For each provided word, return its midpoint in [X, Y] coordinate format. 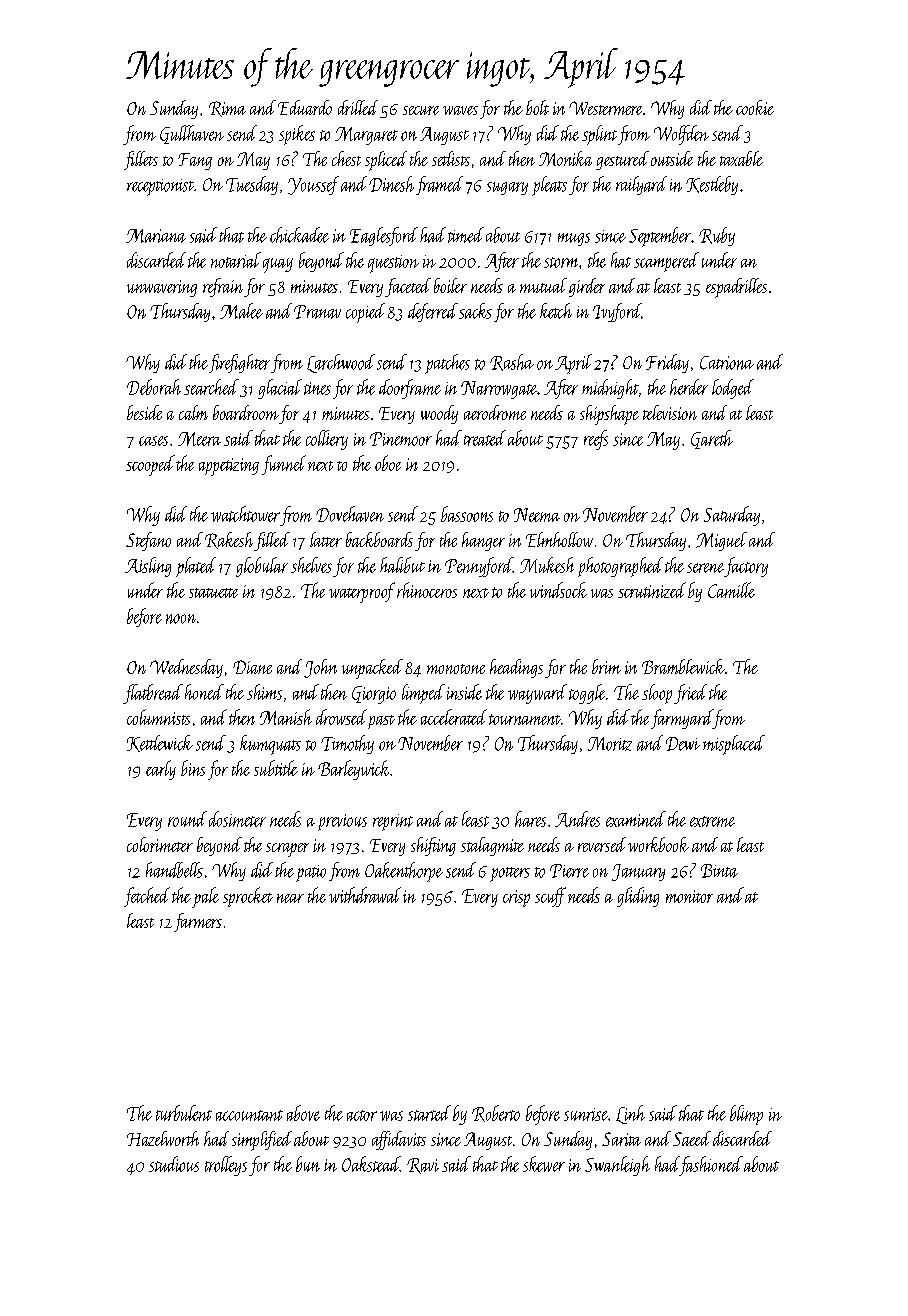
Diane [252, 667]
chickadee [299, 235]
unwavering [162, 288]
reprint [393, 822]
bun [308, 1164]
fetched [147, 897]
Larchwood [341, 363]
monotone [456, 669]
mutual [543, 285]
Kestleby [712, 185]
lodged [733, 389]
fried [690, 694]
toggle [587, 694]
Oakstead [371, 1164]
